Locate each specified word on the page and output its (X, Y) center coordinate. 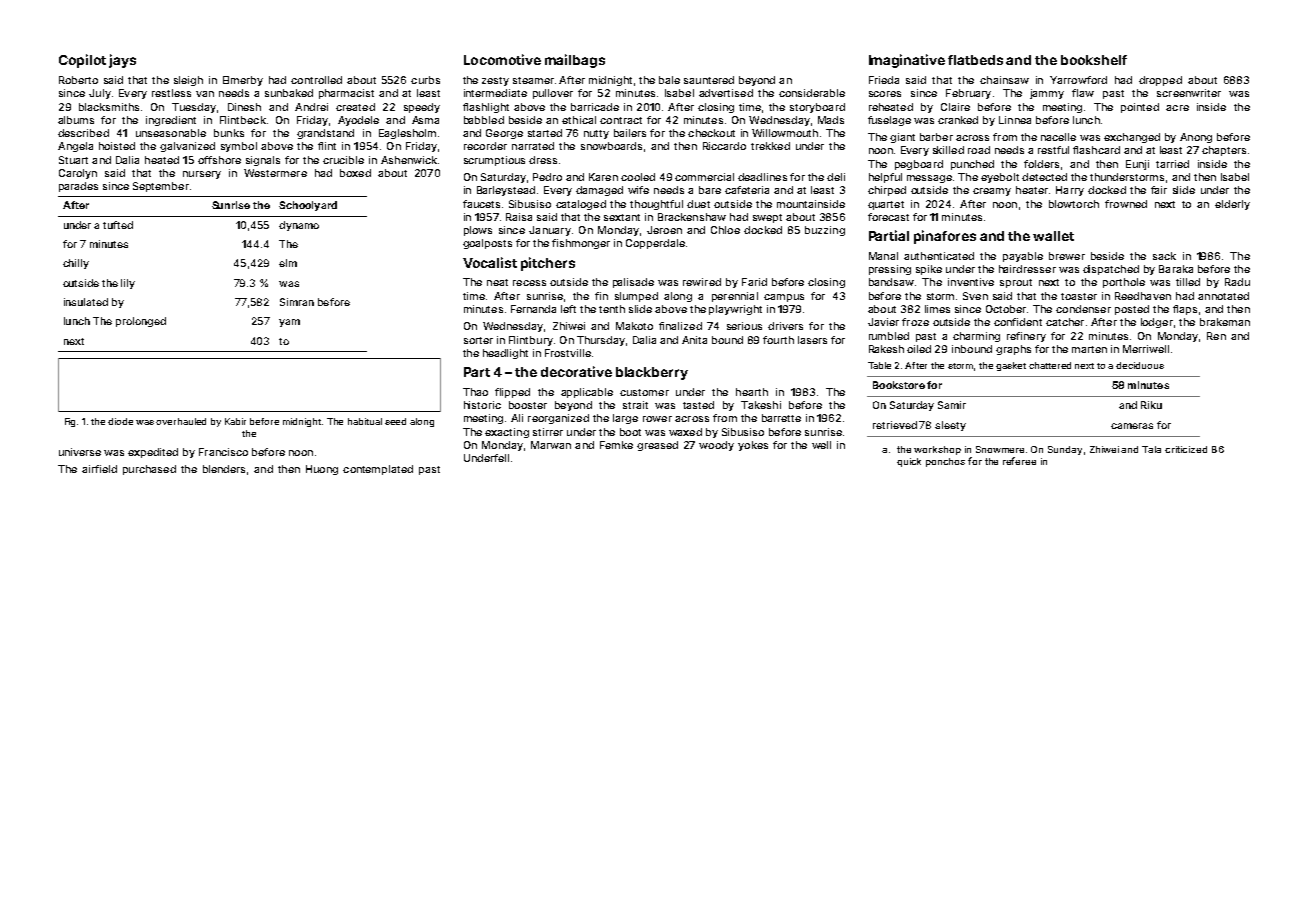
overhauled (181, 421)
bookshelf (1094, 60)
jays (122, 61)
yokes (753, 446)
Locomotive (502, 59)
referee (1019, 461)
